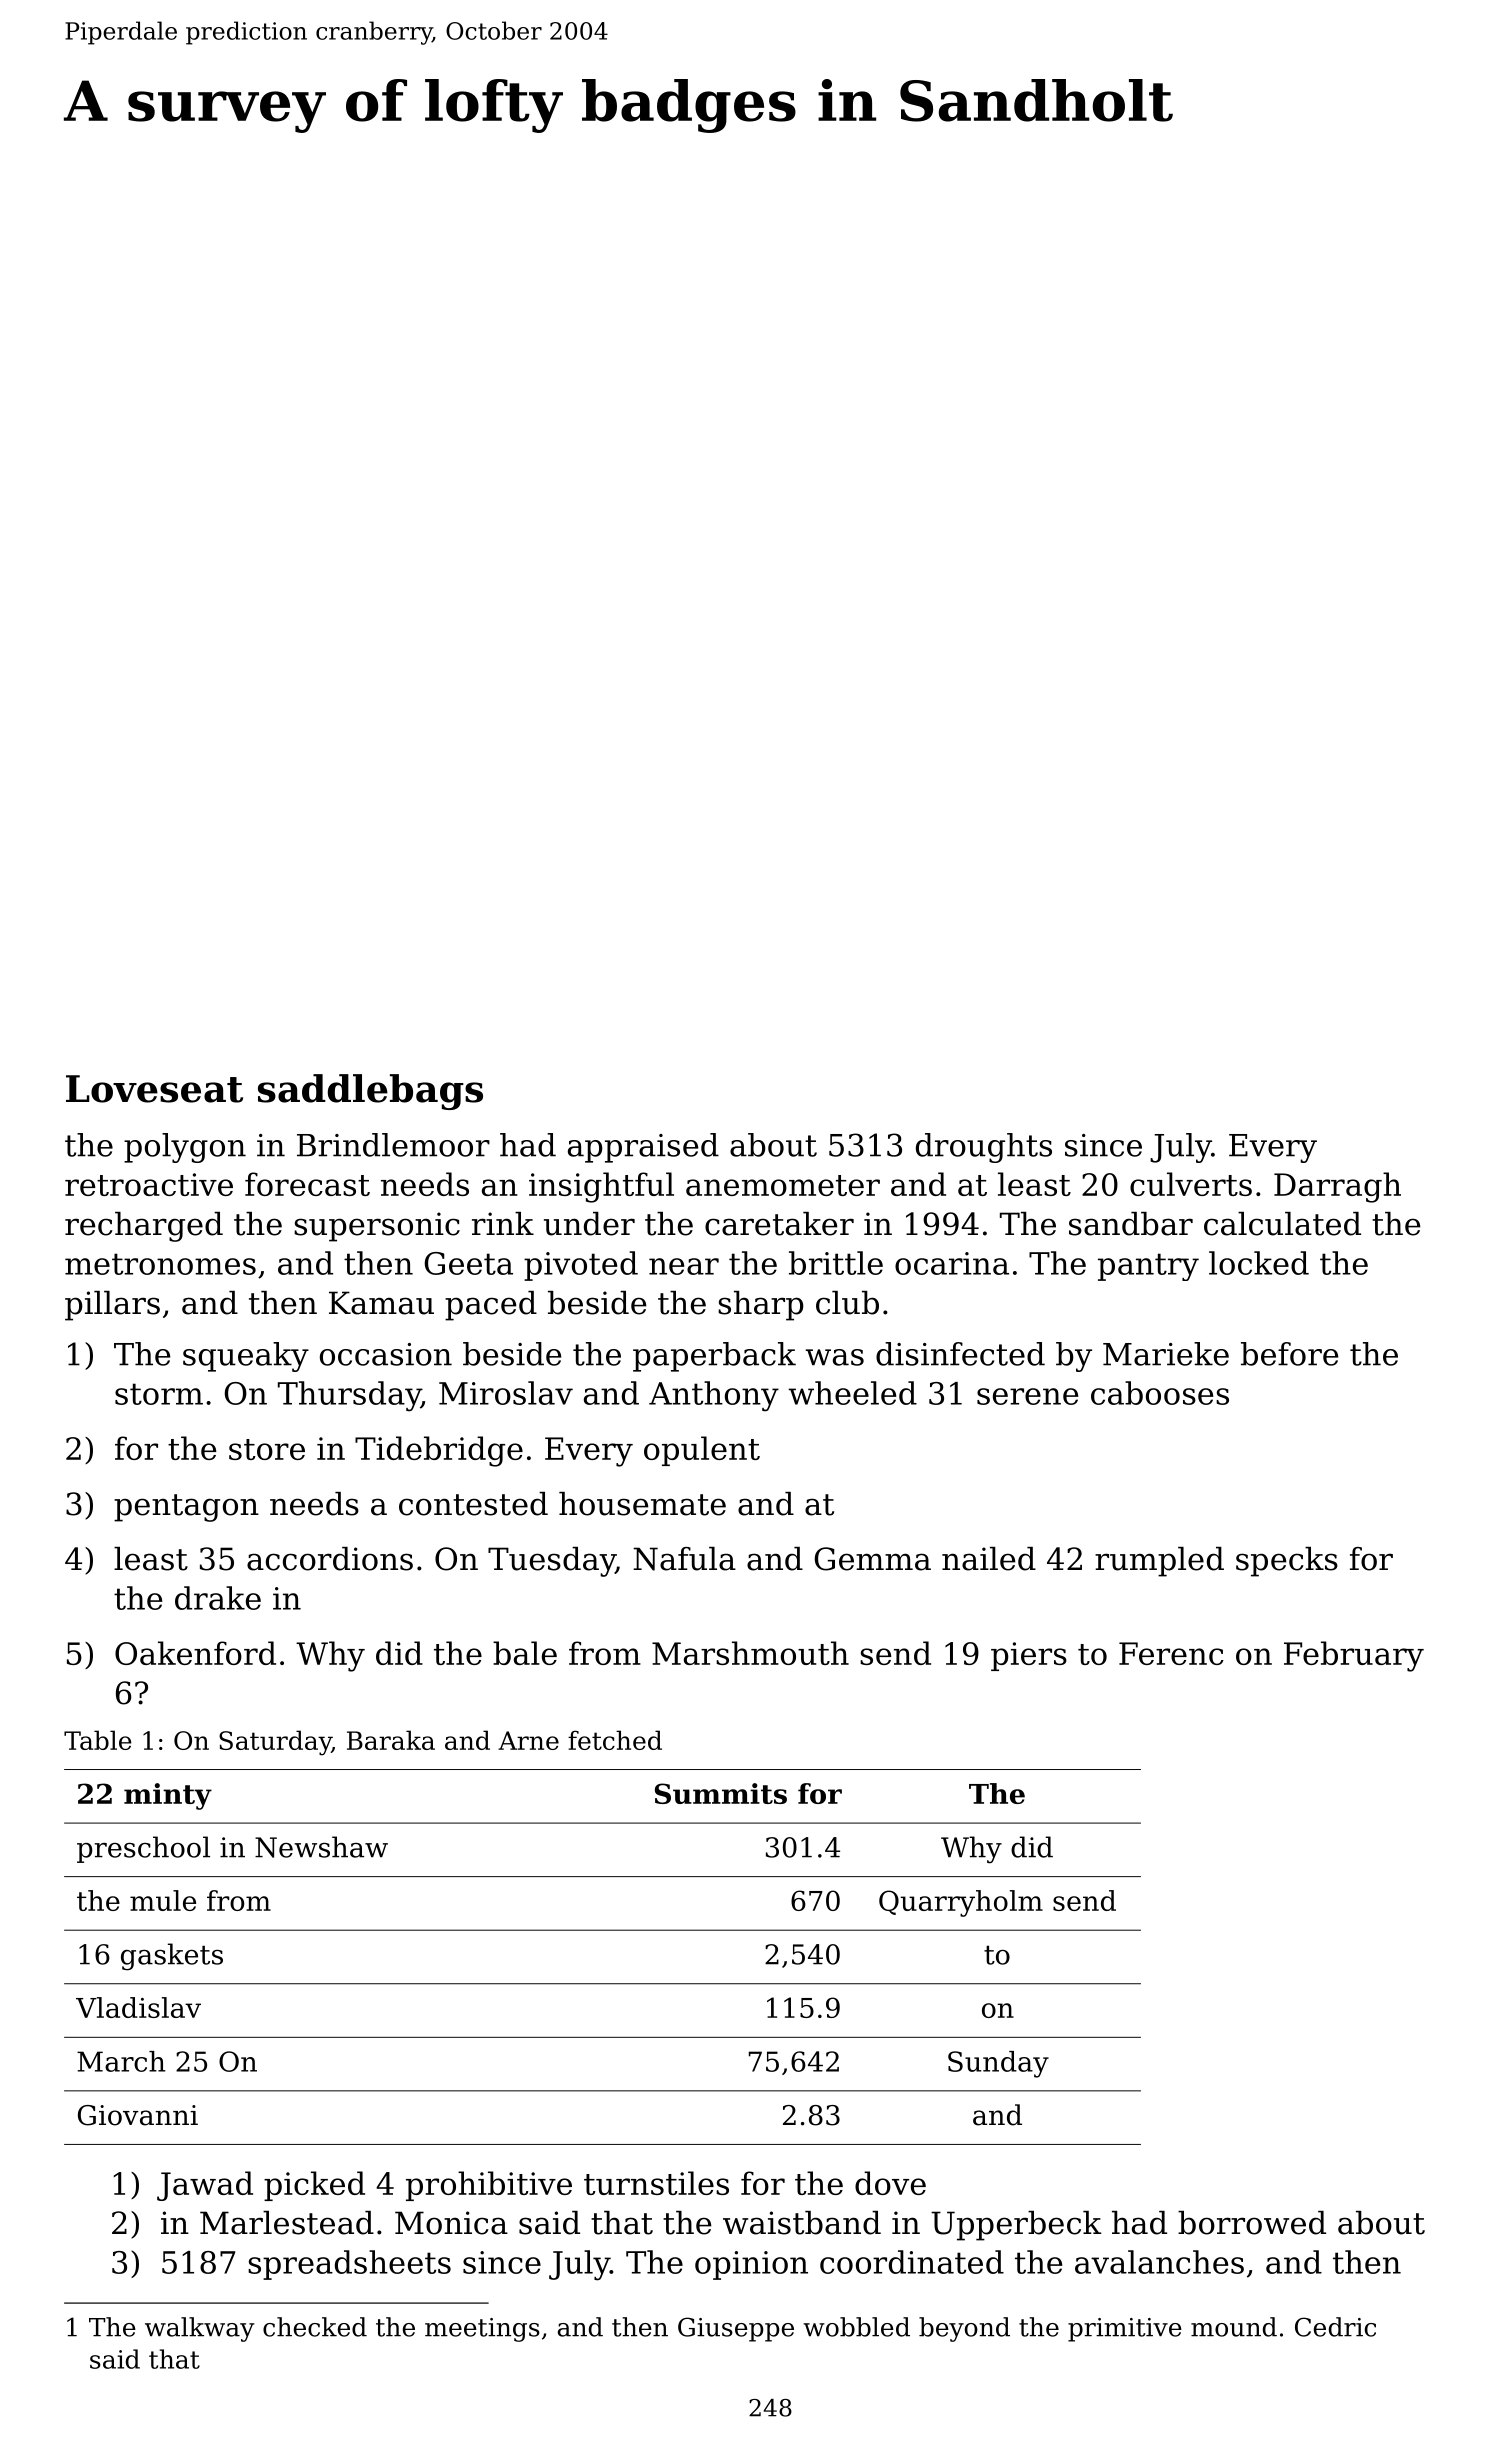  Describe the element at coordinates (643, 1148) in the document. I see `appraised` at that location.
